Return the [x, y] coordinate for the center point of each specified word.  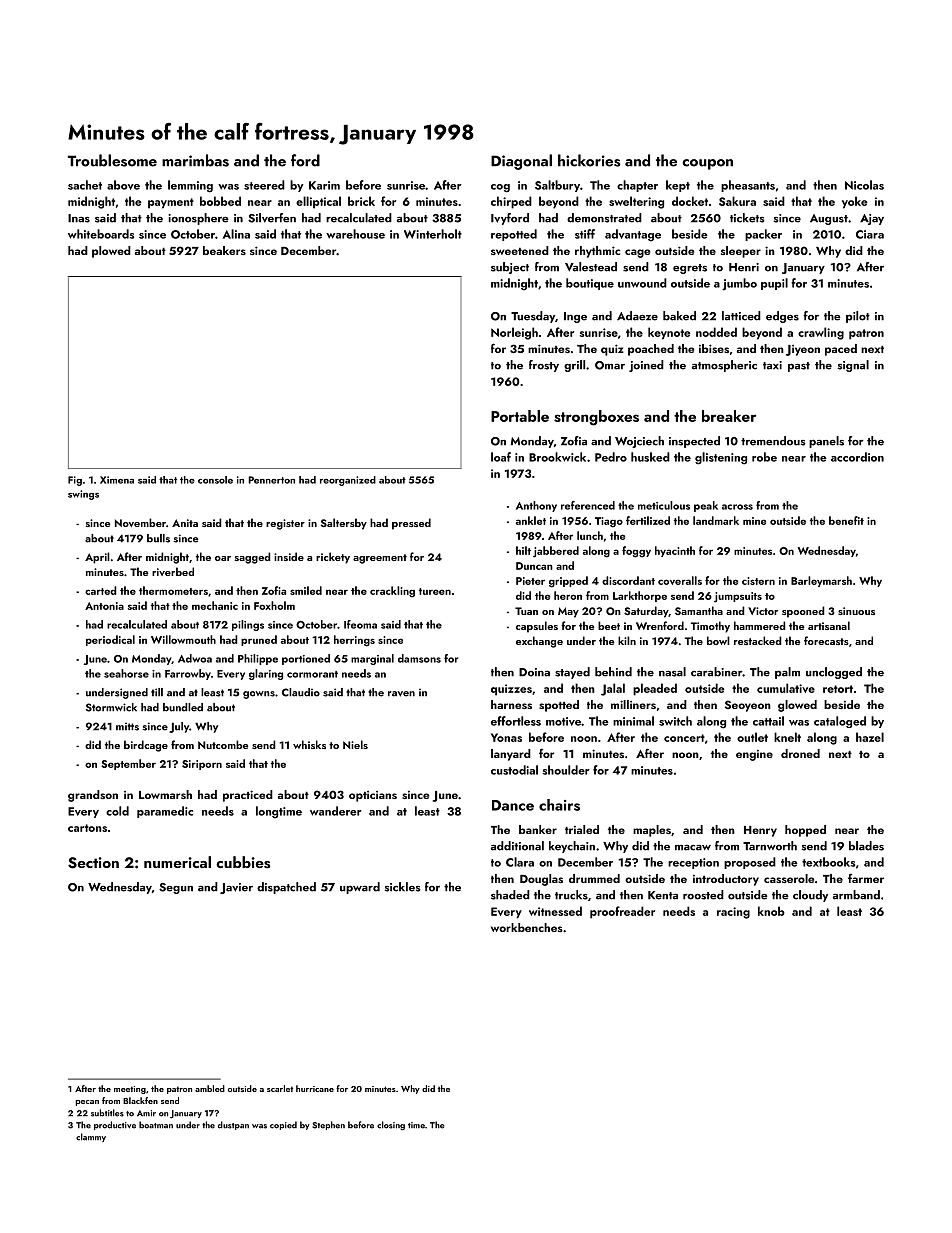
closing [391, 1126]
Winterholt [433, 234]
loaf [501, 457]
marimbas [195, 160]
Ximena [117, 480]
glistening [721, 458]
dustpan [233, 1125]
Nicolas [864, 185]
